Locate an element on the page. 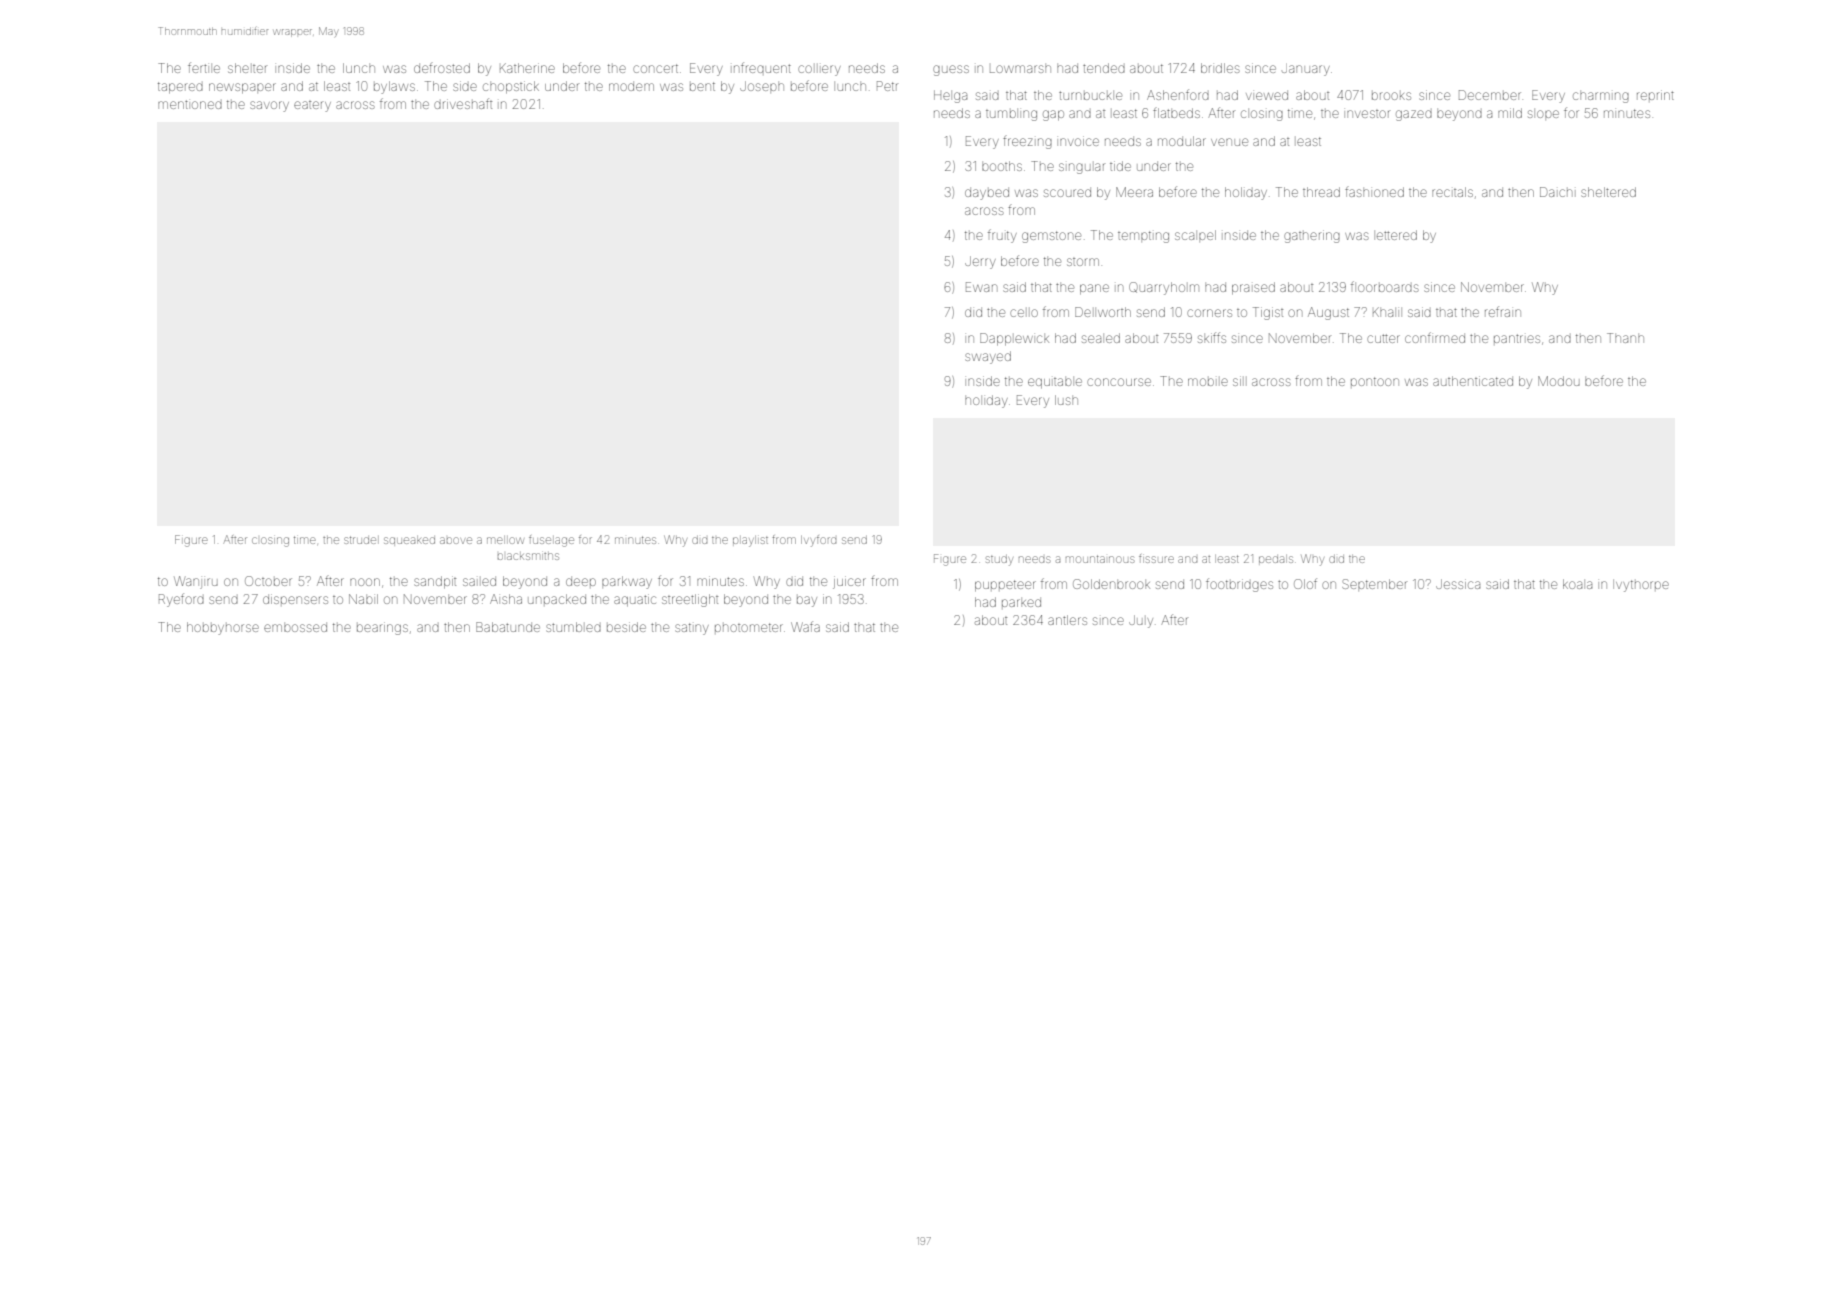  tumbling is located at coordinates (1011, 115).
